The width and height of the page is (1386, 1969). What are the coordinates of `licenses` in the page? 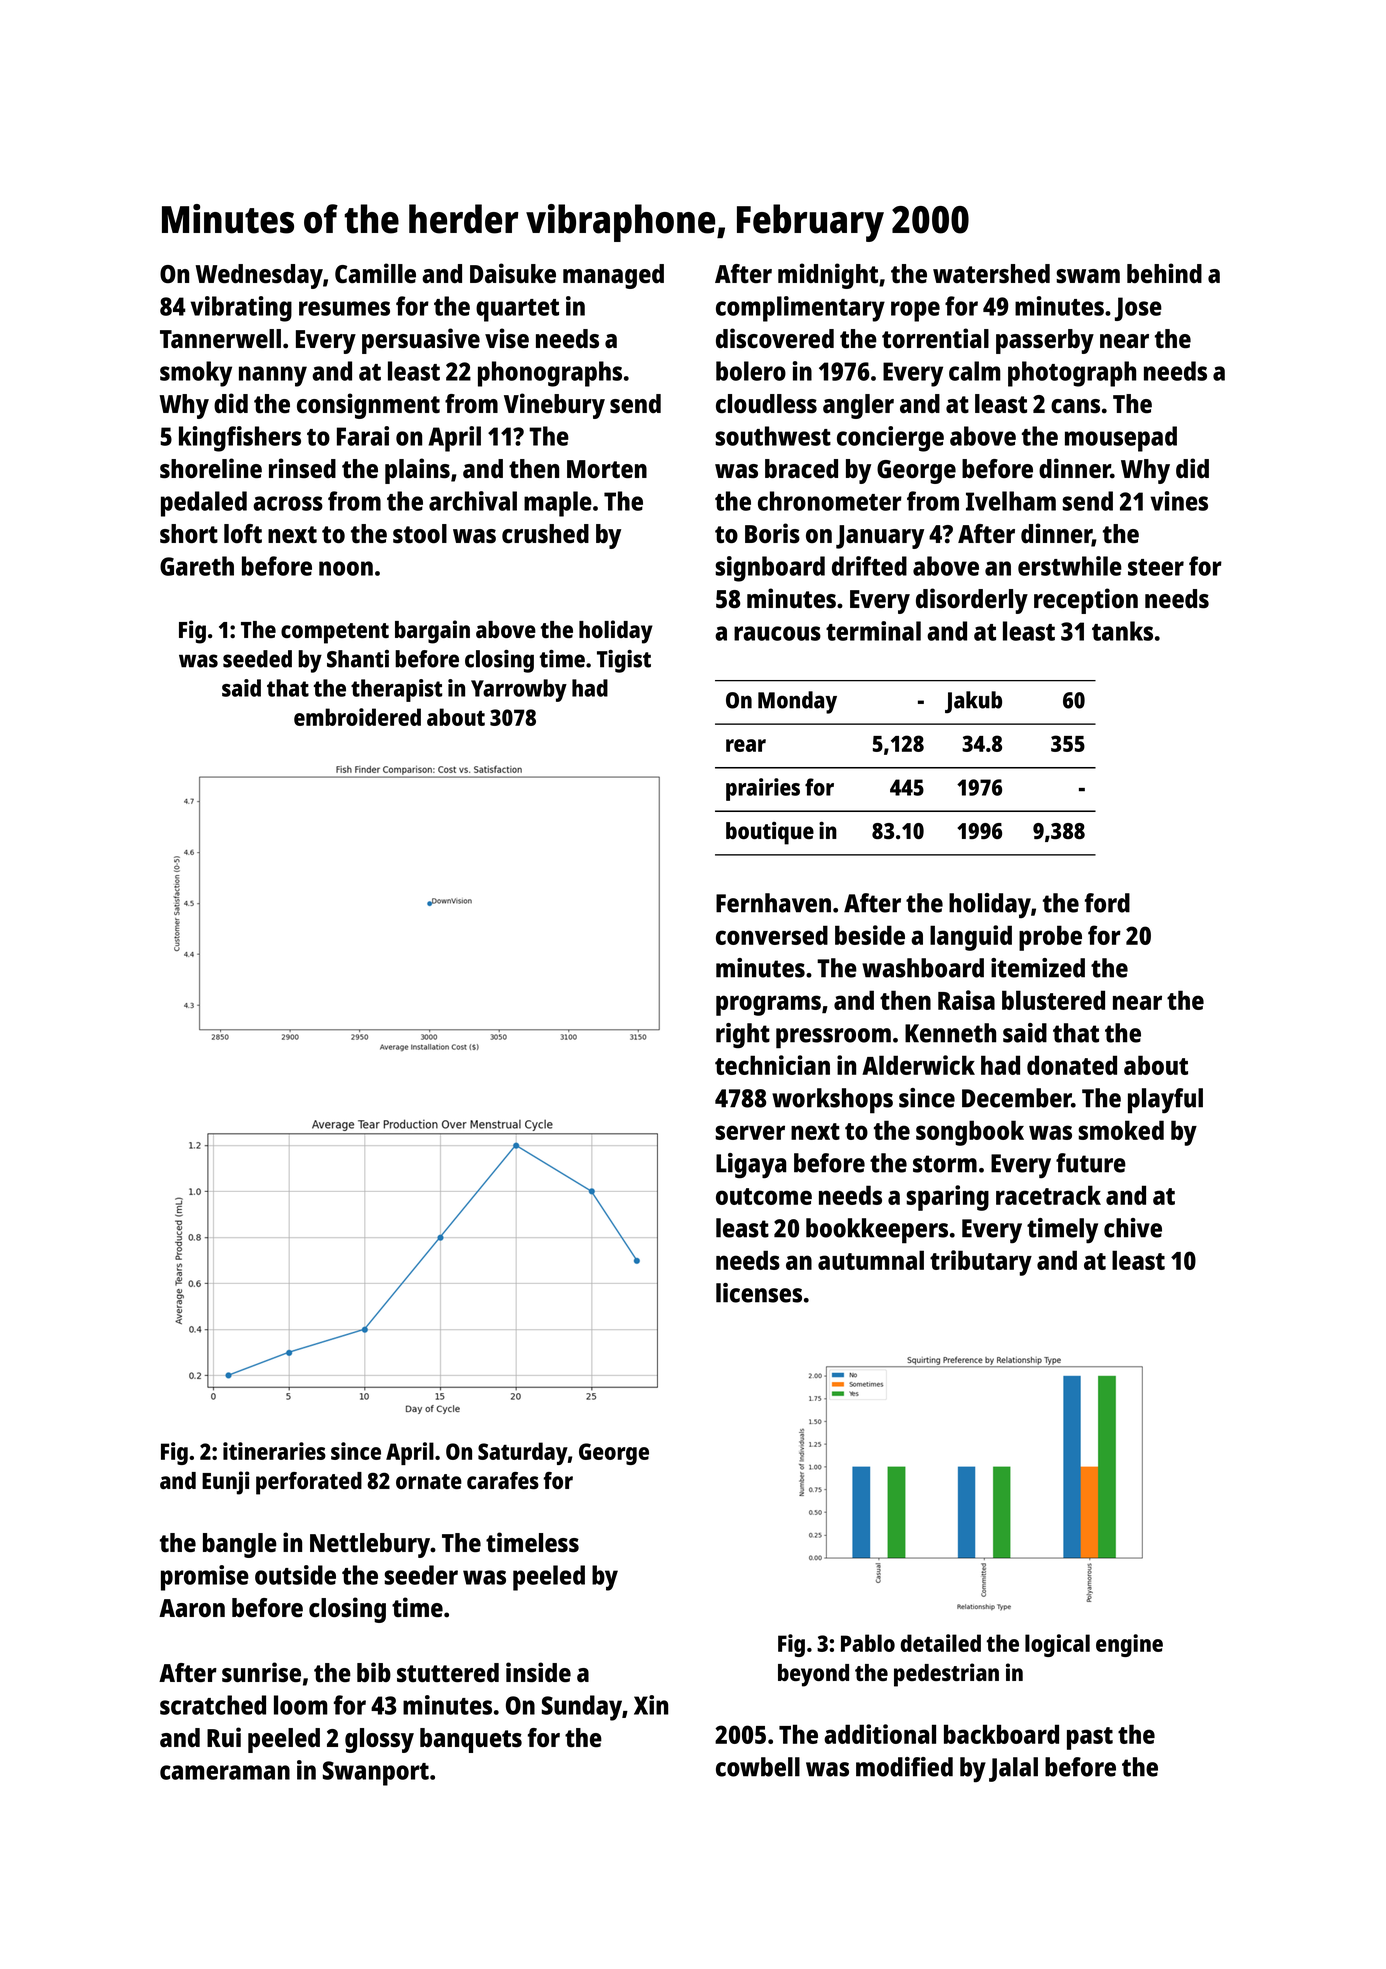 It's located at (759, 1293).
